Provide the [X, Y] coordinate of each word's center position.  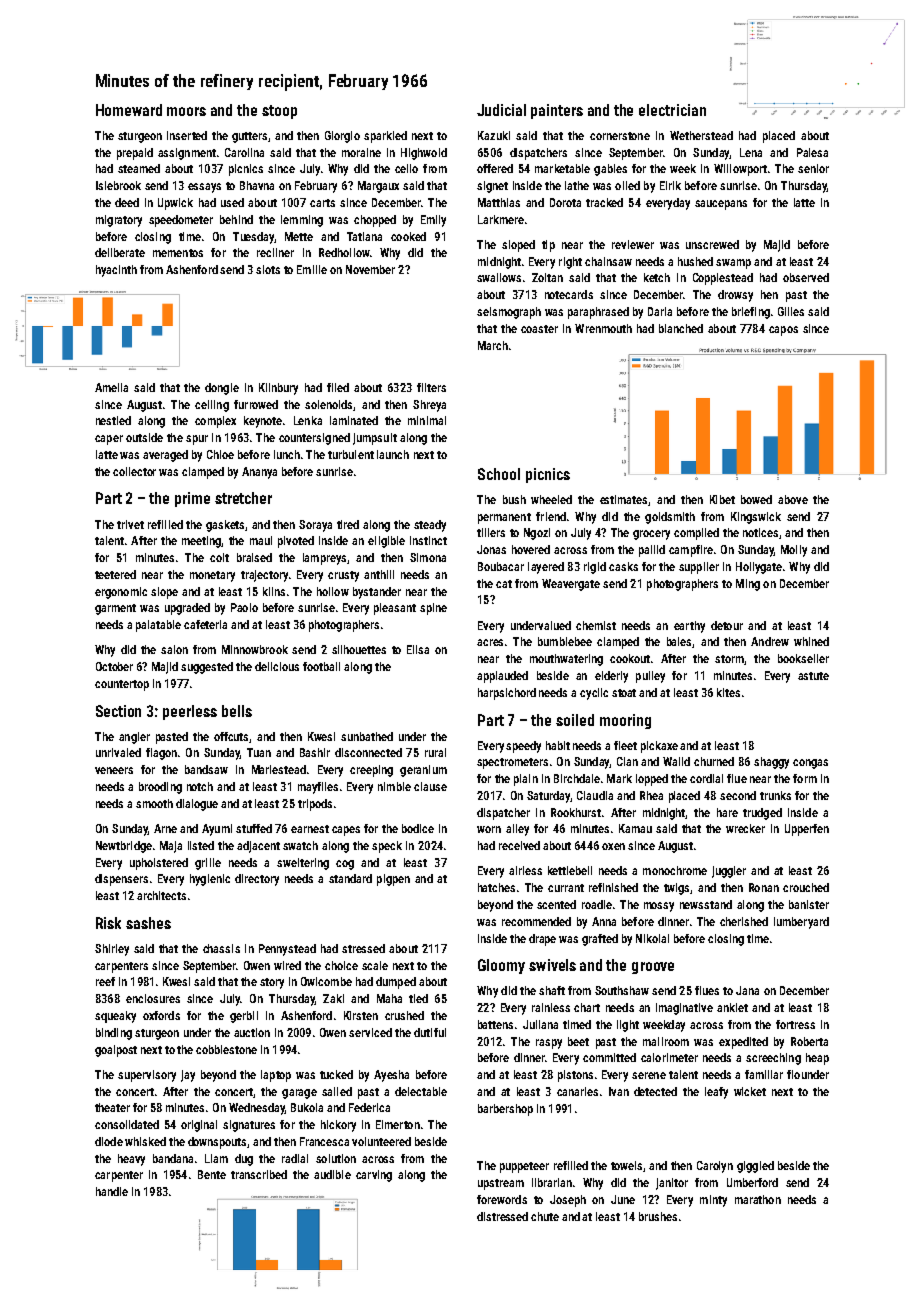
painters [557, 111]
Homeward [129, 110]
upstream [501, 1184]
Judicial [501, 110]
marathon [758, 1199]
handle [112, 1191]
